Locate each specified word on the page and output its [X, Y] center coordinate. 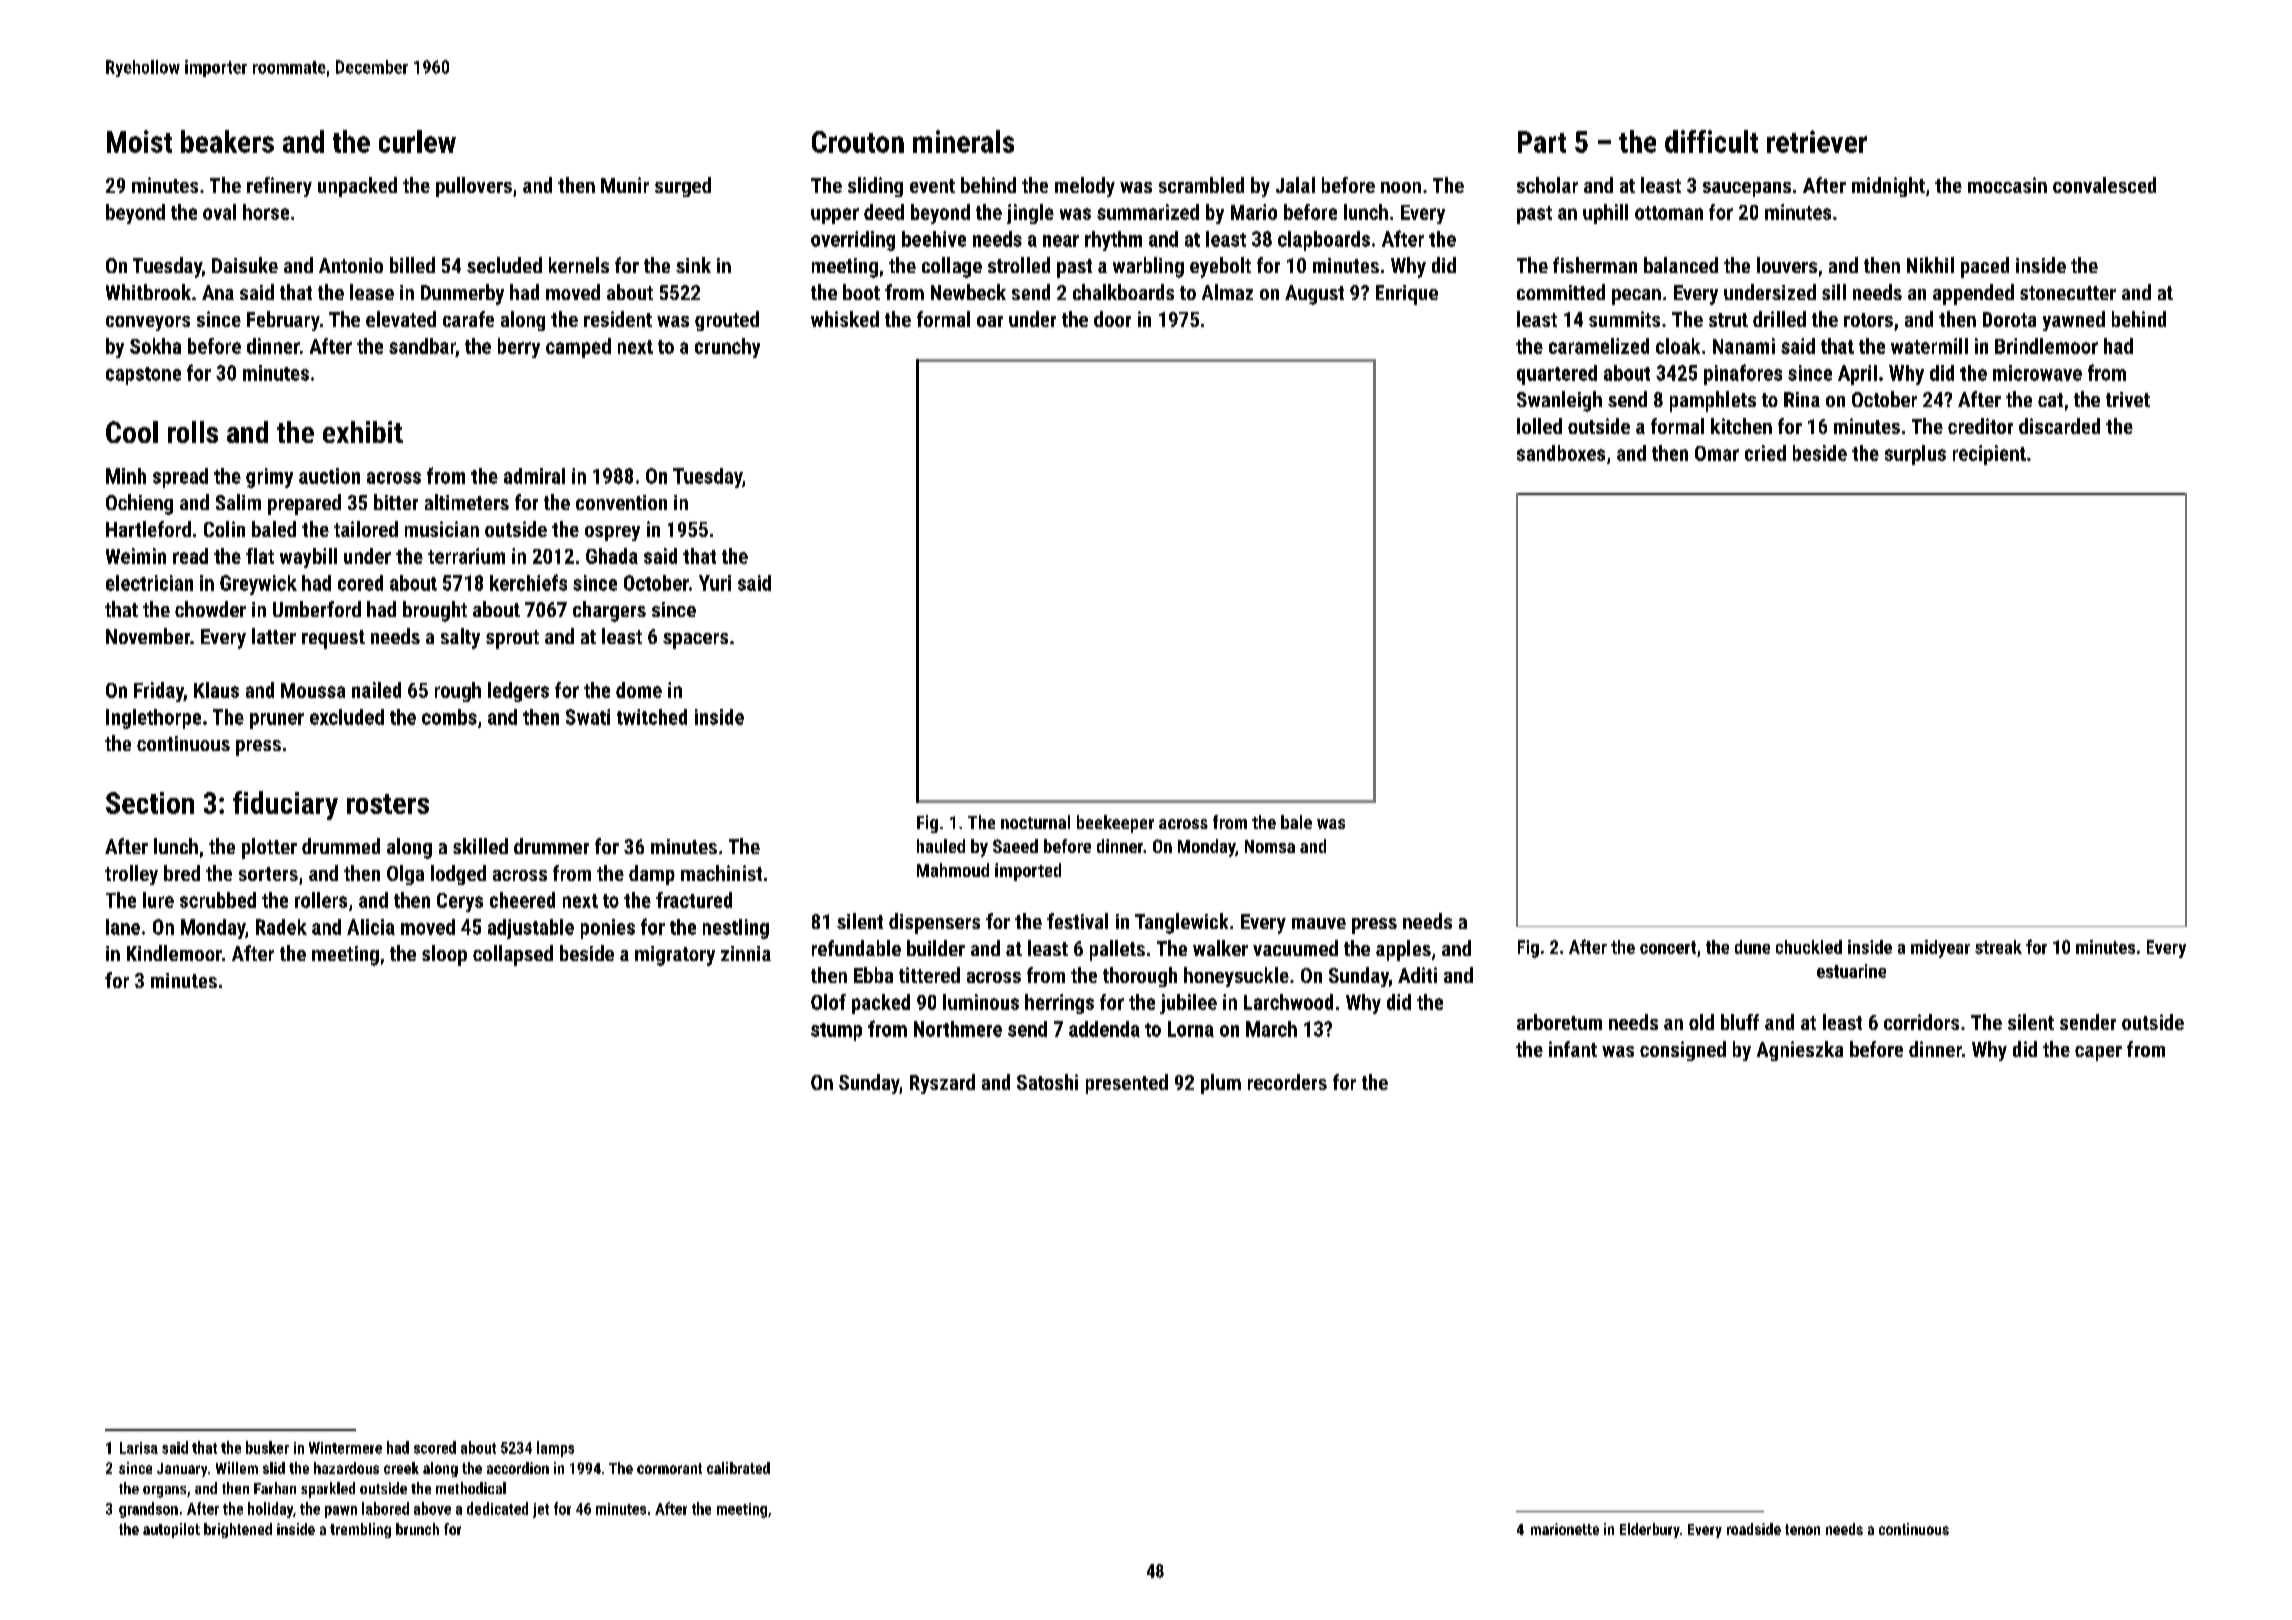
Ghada [612, 556]
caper [2098, 1053]
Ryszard [942, 1084]
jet [541, 1510]
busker [267, 1447]
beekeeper [1115, 824]
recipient [1989, 455]
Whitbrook [148, 292]
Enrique [1407, 295]
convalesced [2104, 185]
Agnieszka [1800, 1051]
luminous [981, 1002]
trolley [131, 875]
